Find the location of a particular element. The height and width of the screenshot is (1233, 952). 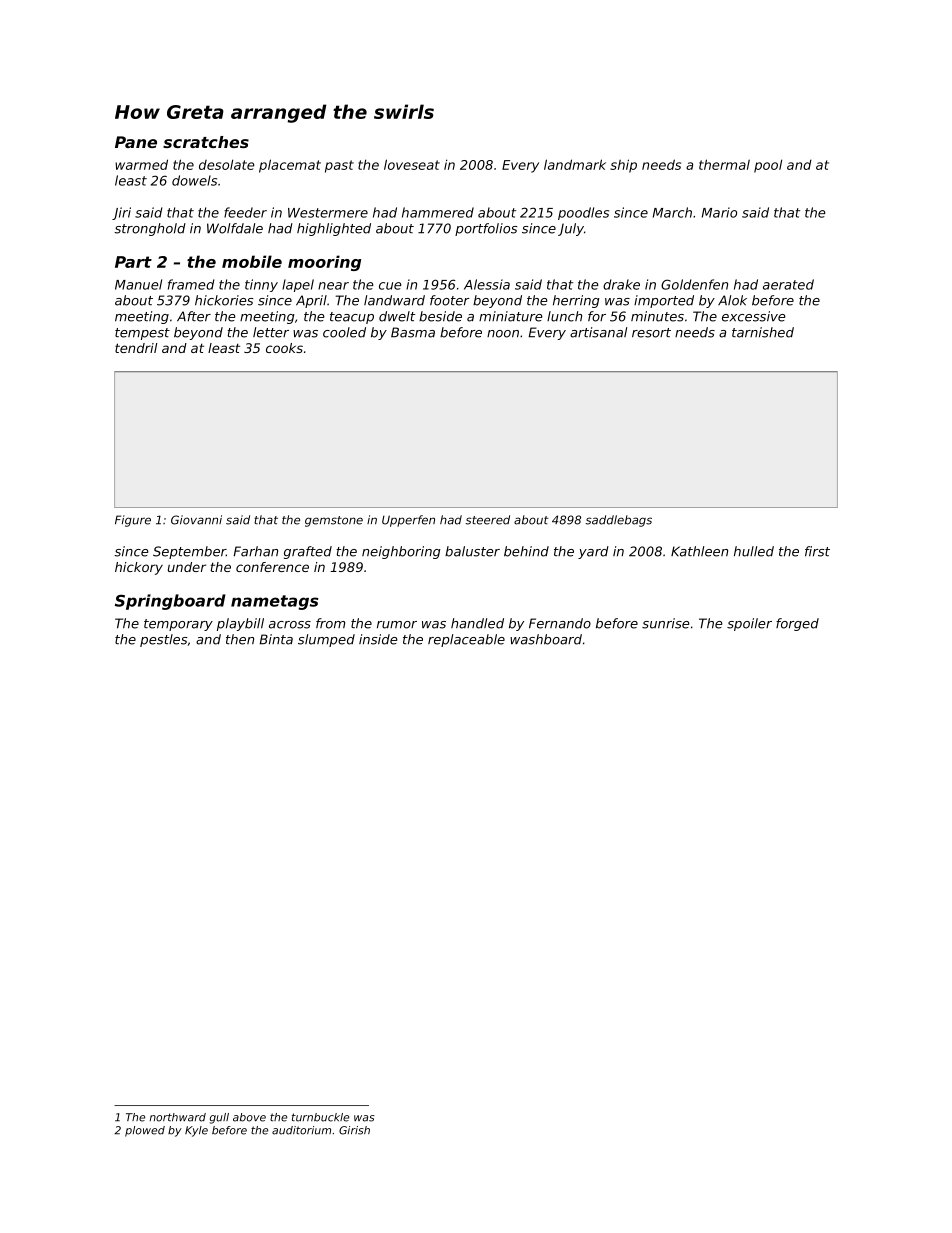

forged is located at coordinates (797, 624).
